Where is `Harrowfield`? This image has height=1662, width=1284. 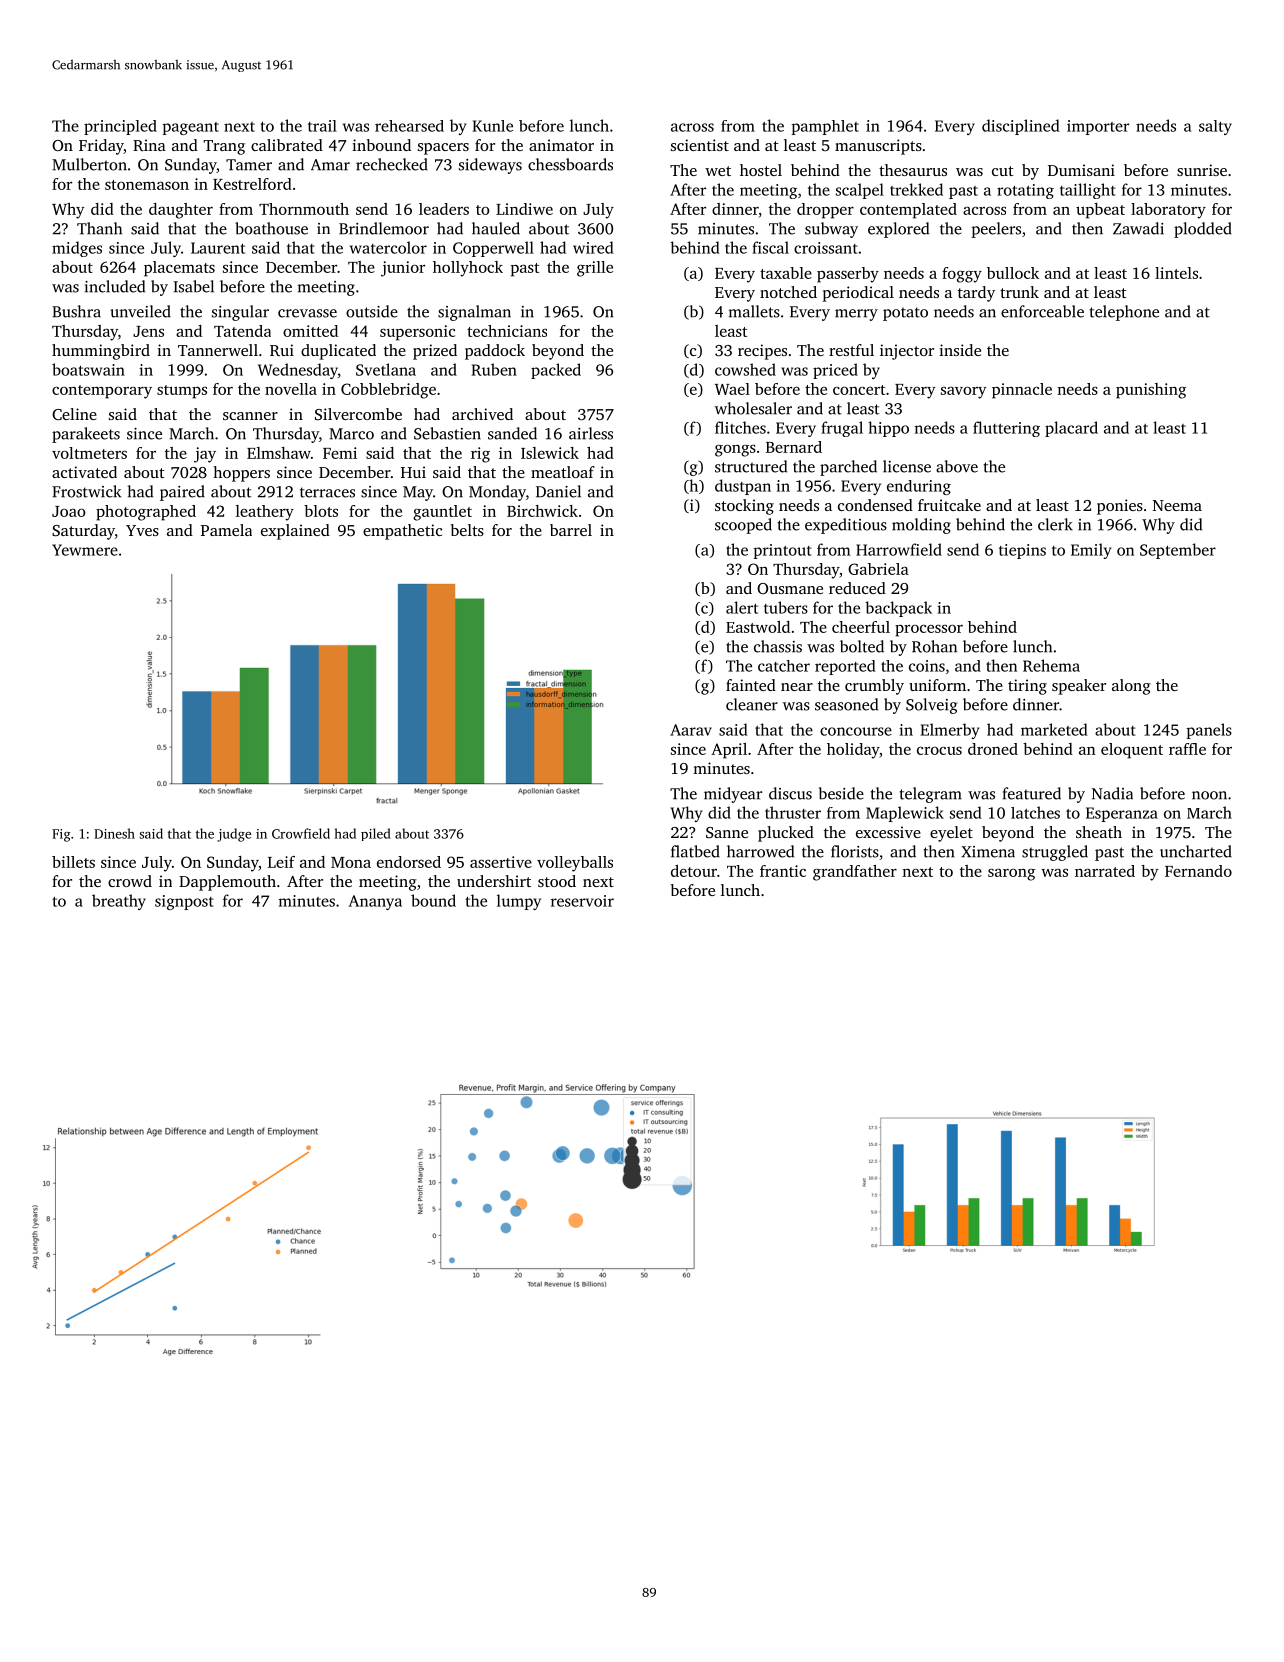 Harrowfield is located at coordinates (899, 549).
